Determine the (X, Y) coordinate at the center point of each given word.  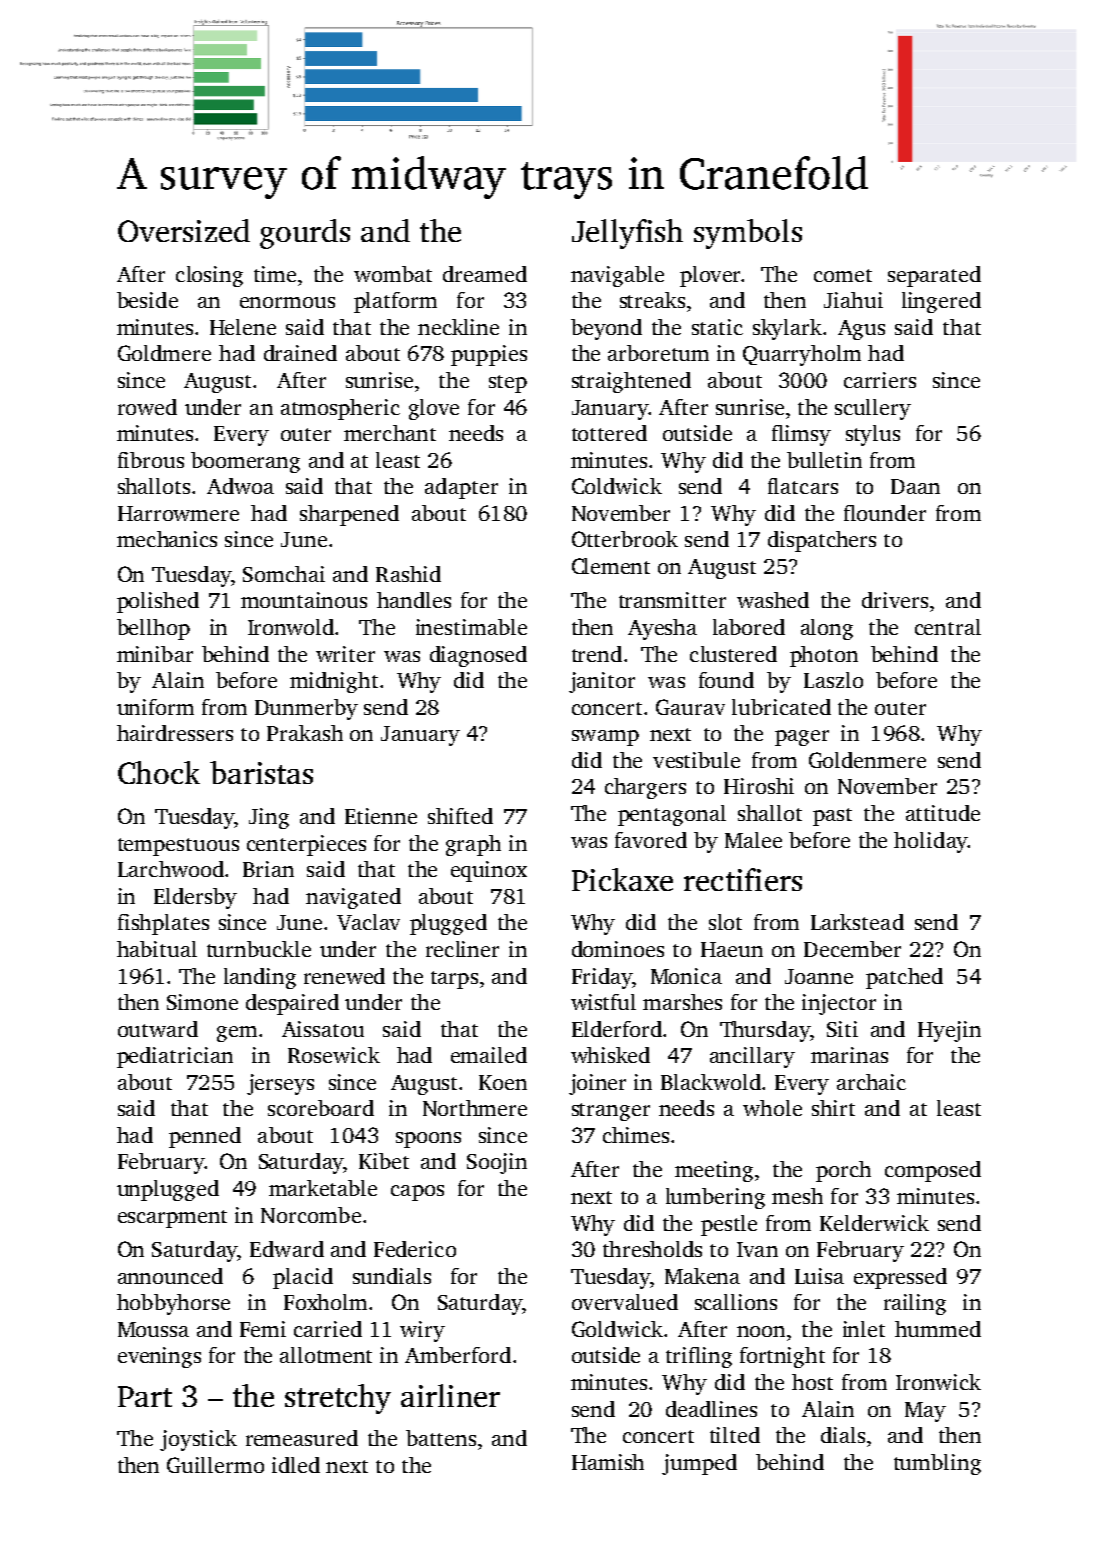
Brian (268, 869)
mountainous (304, 600)
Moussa (153, 1329)
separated (934, 276)
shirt (833, 1108)
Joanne (819, 976)
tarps (454, 980)
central (948, 627)
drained (300, 353)
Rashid (408, 574)
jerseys (280, 1084)
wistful (603, 1002)
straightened (631, 382)
